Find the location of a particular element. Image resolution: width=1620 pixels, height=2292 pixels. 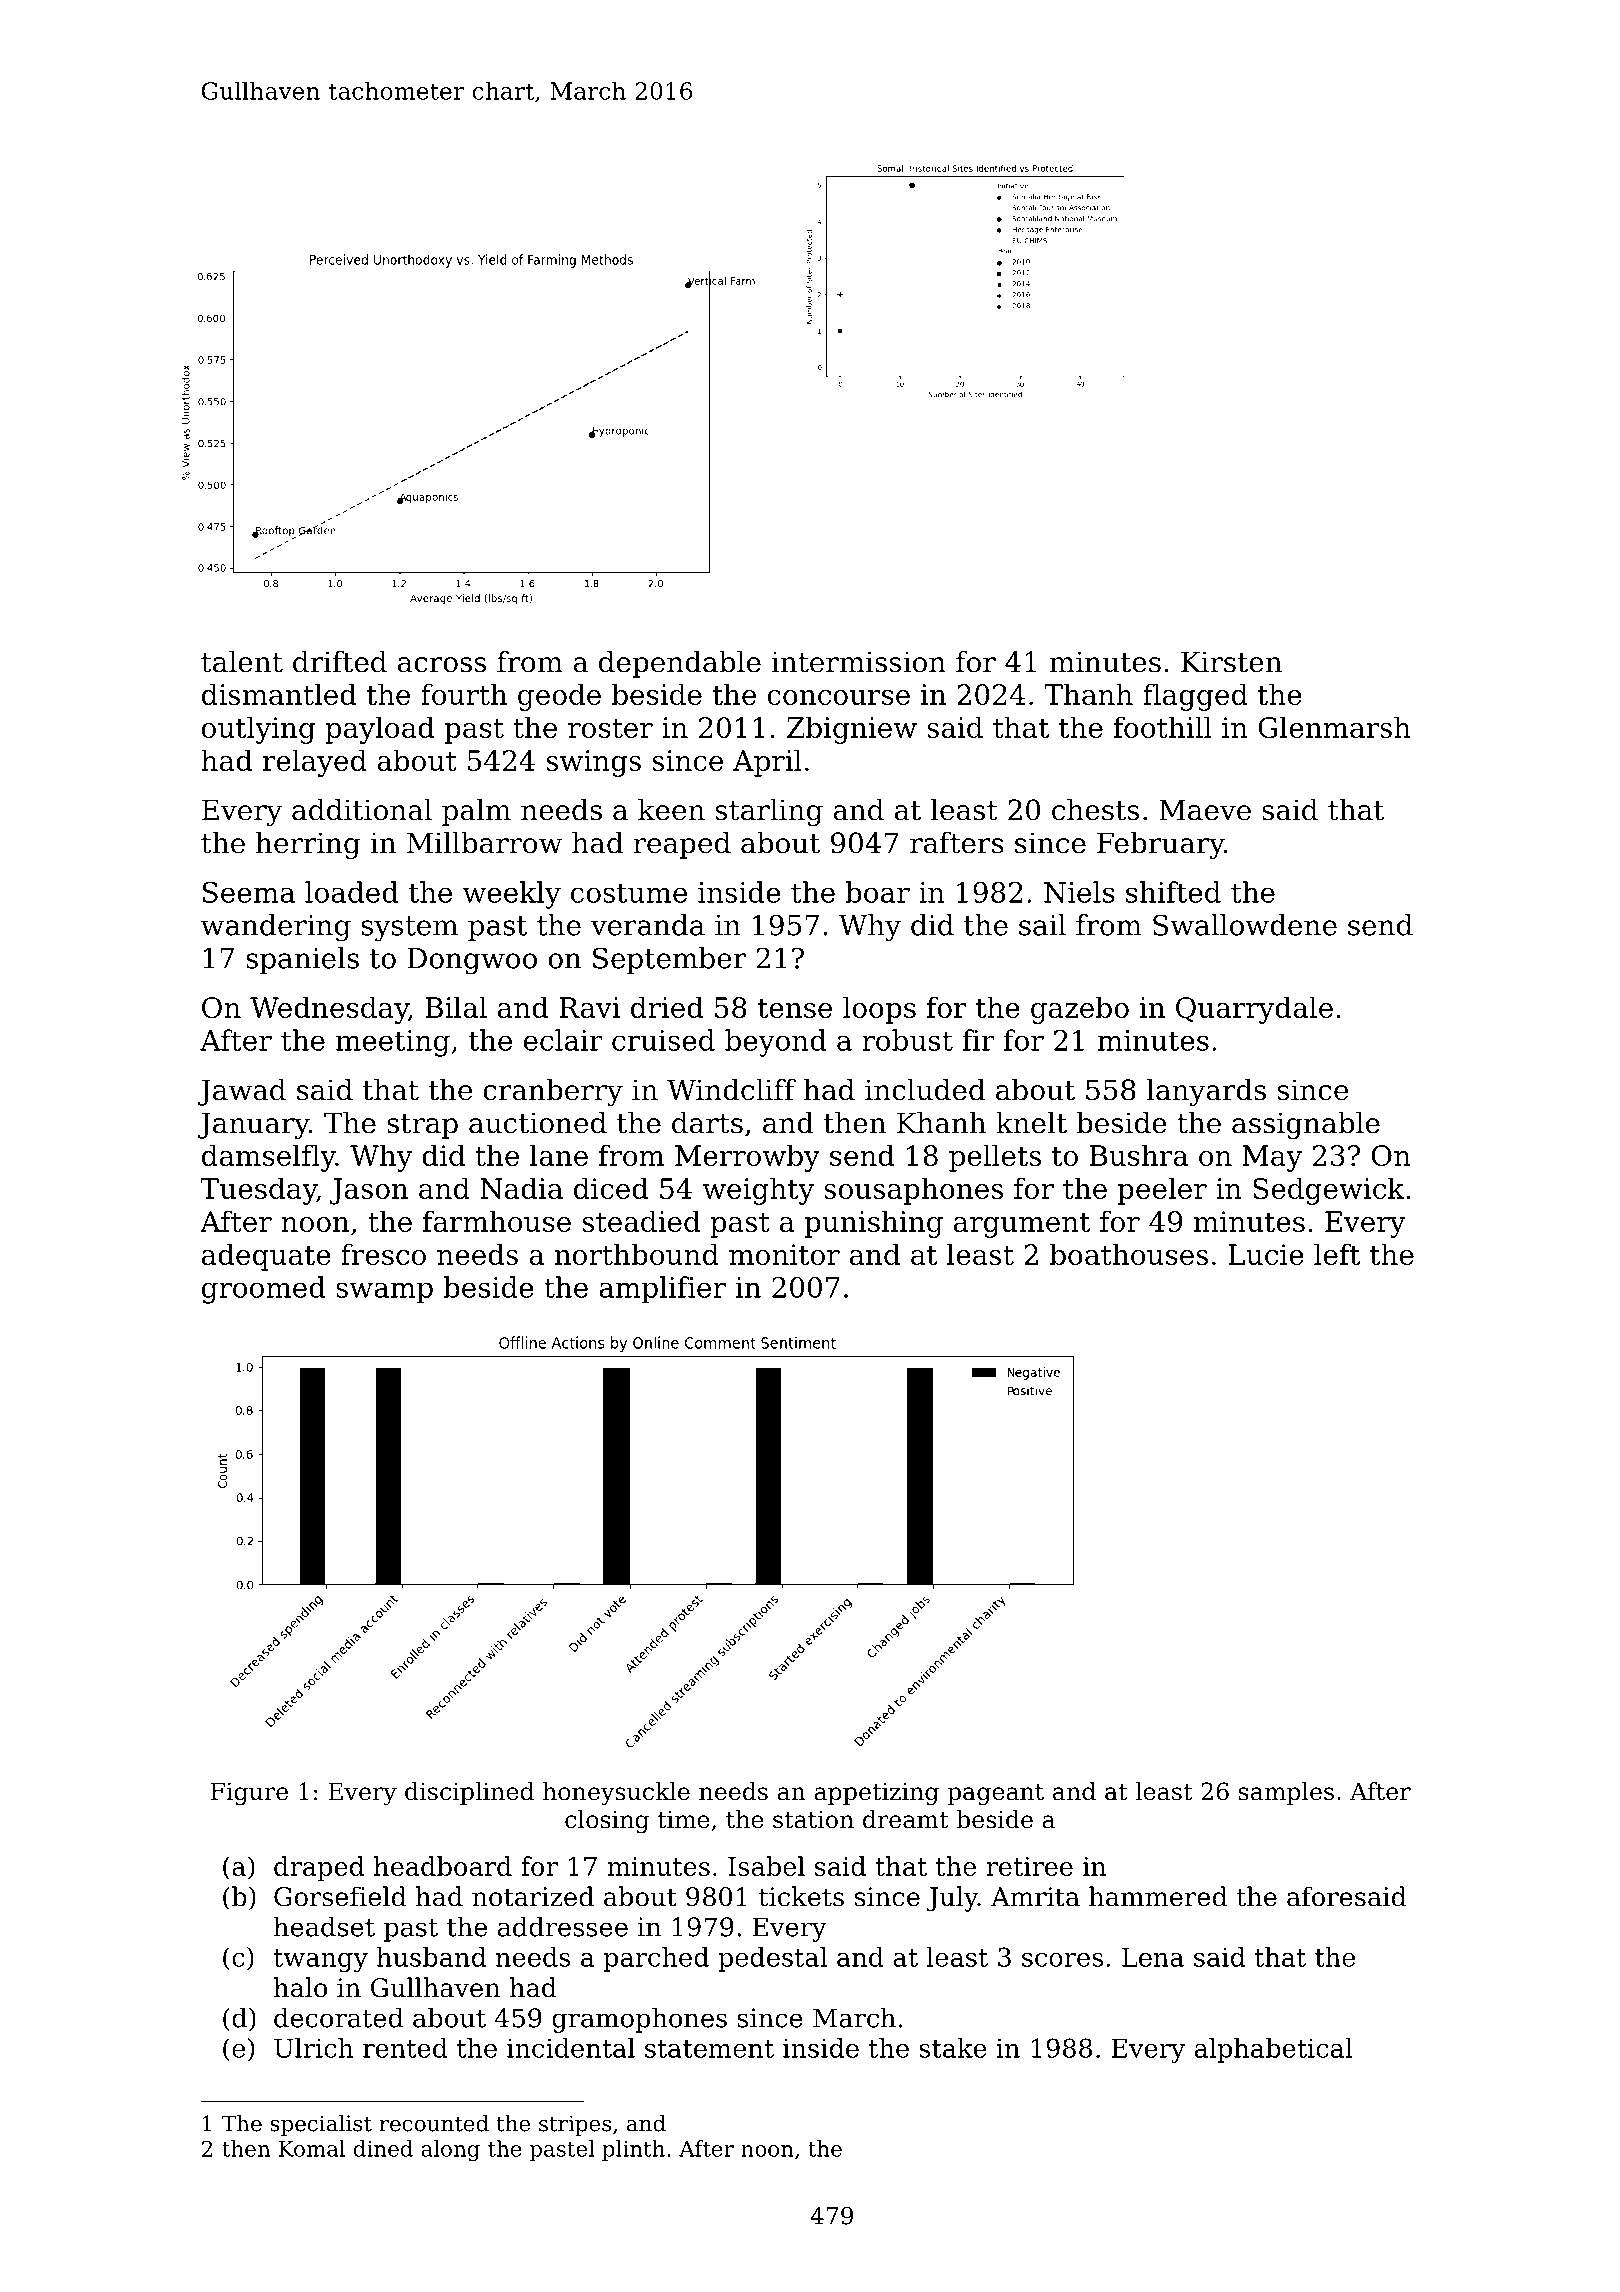

Kirsten is located at coordinates (1231, 662).
